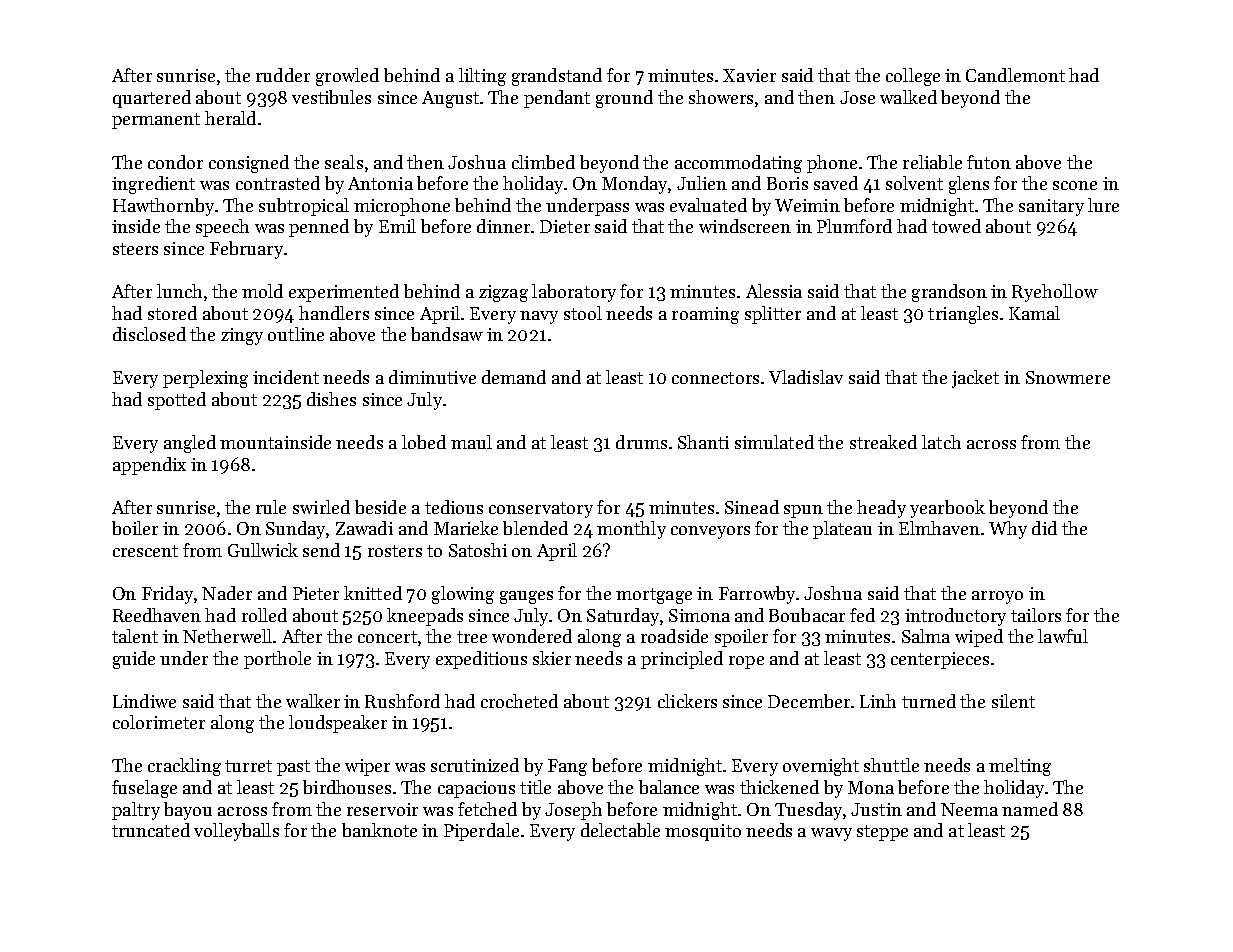  What do you see at coordinates (397, 226) in the image?
I see `Emil` at bounding box center [397, 226].
